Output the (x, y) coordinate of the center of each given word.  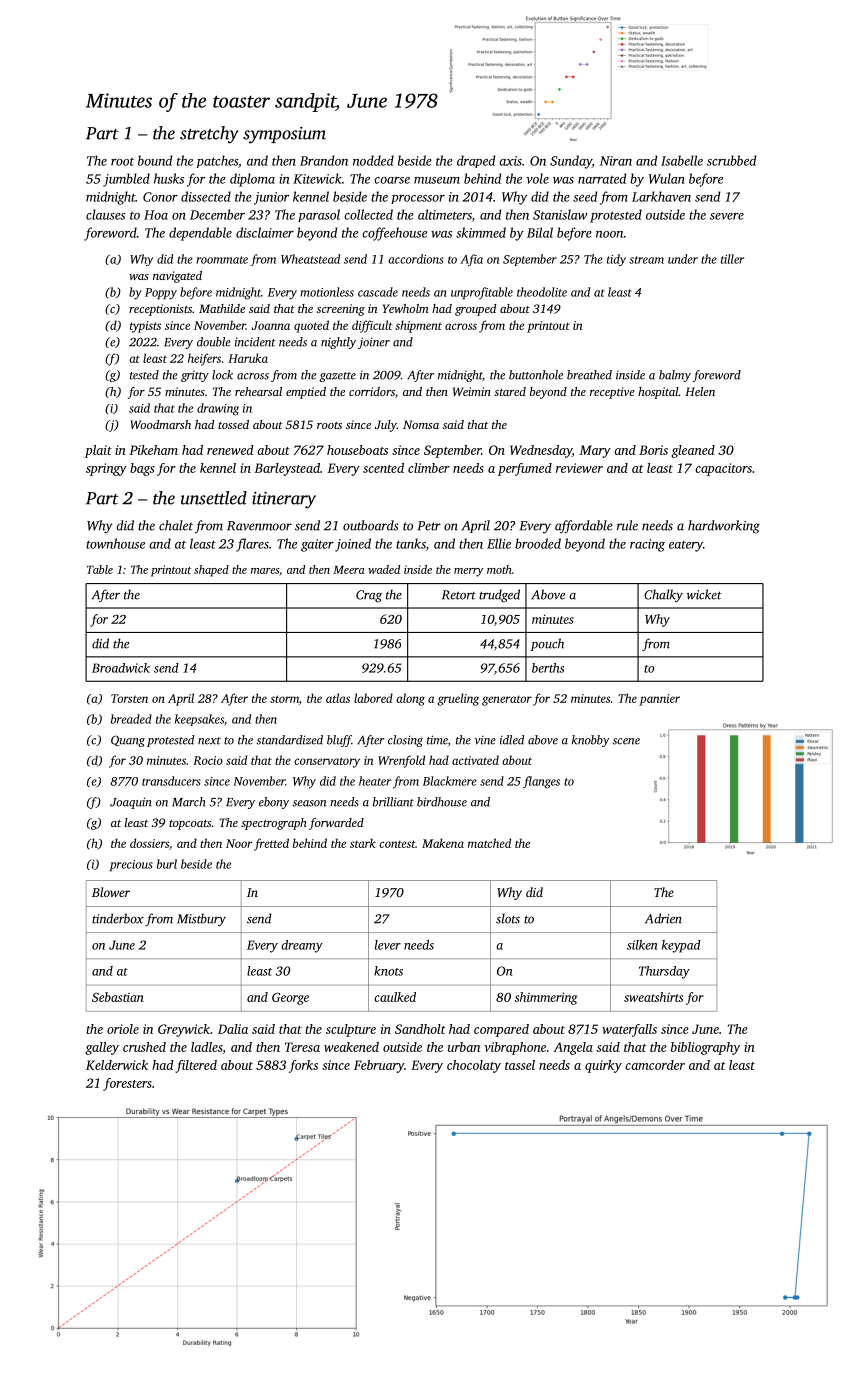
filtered (196, 1066)
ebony (274, 803)
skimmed (481, 232)
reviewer (579, 468)
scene (626, 741)
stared (510, 391)
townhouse (115, 543)
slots (508, 918)
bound (155, 160)
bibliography (705, 1048)
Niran (616, 161)
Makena (443, 843)
